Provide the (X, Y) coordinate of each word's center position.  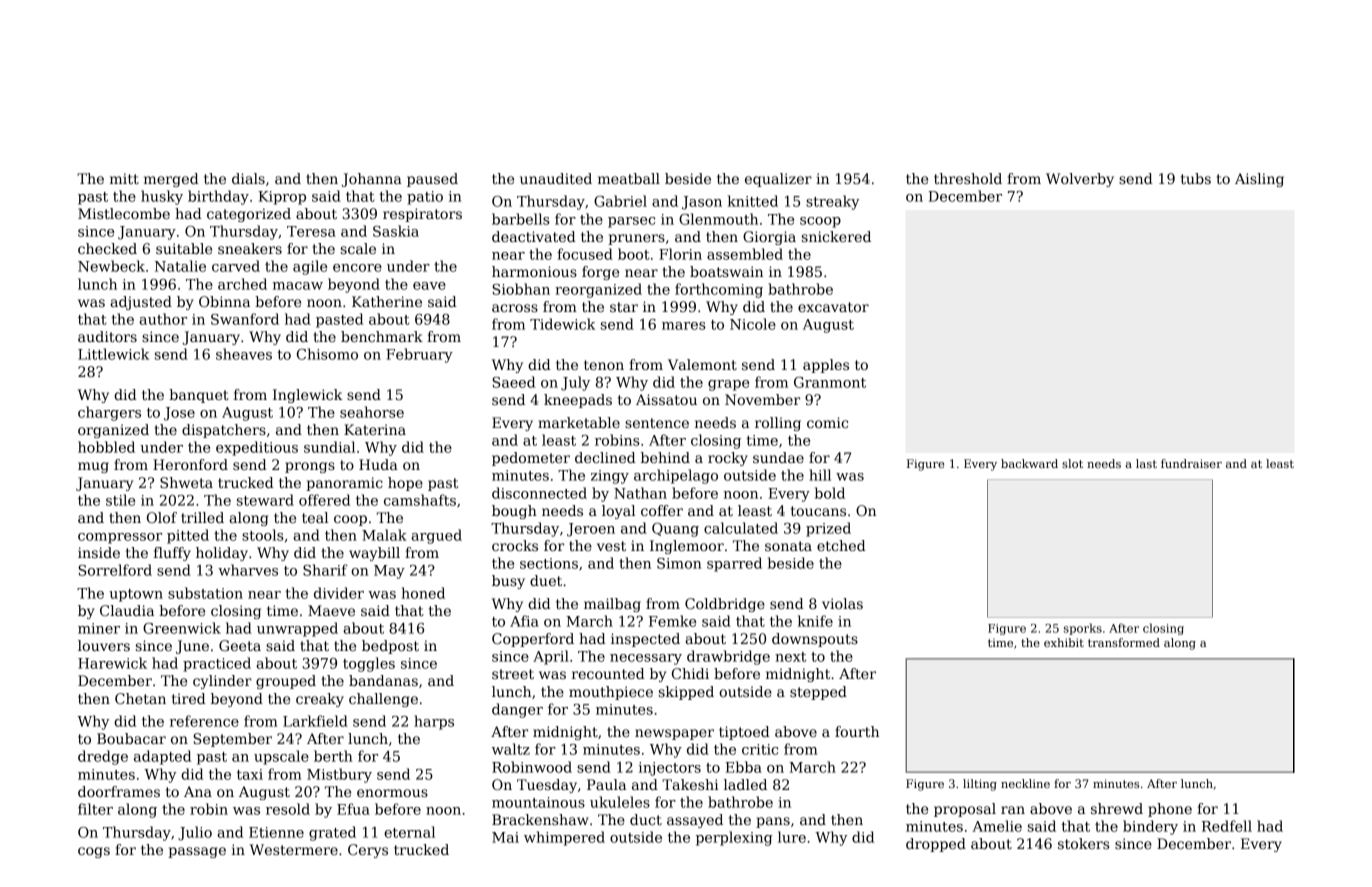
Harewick (112, 663)
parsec (631, 222)
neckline (1025, 783)
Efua (353, 809)
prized (828, 529)
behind (665, 457)
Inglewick (308, 396)
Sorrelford (115, 570)
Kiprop (282, 198)
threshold (968, 178)
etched (841, 545)
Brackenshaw (540, 819)
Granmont (830, 382)
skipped (686, 693)
